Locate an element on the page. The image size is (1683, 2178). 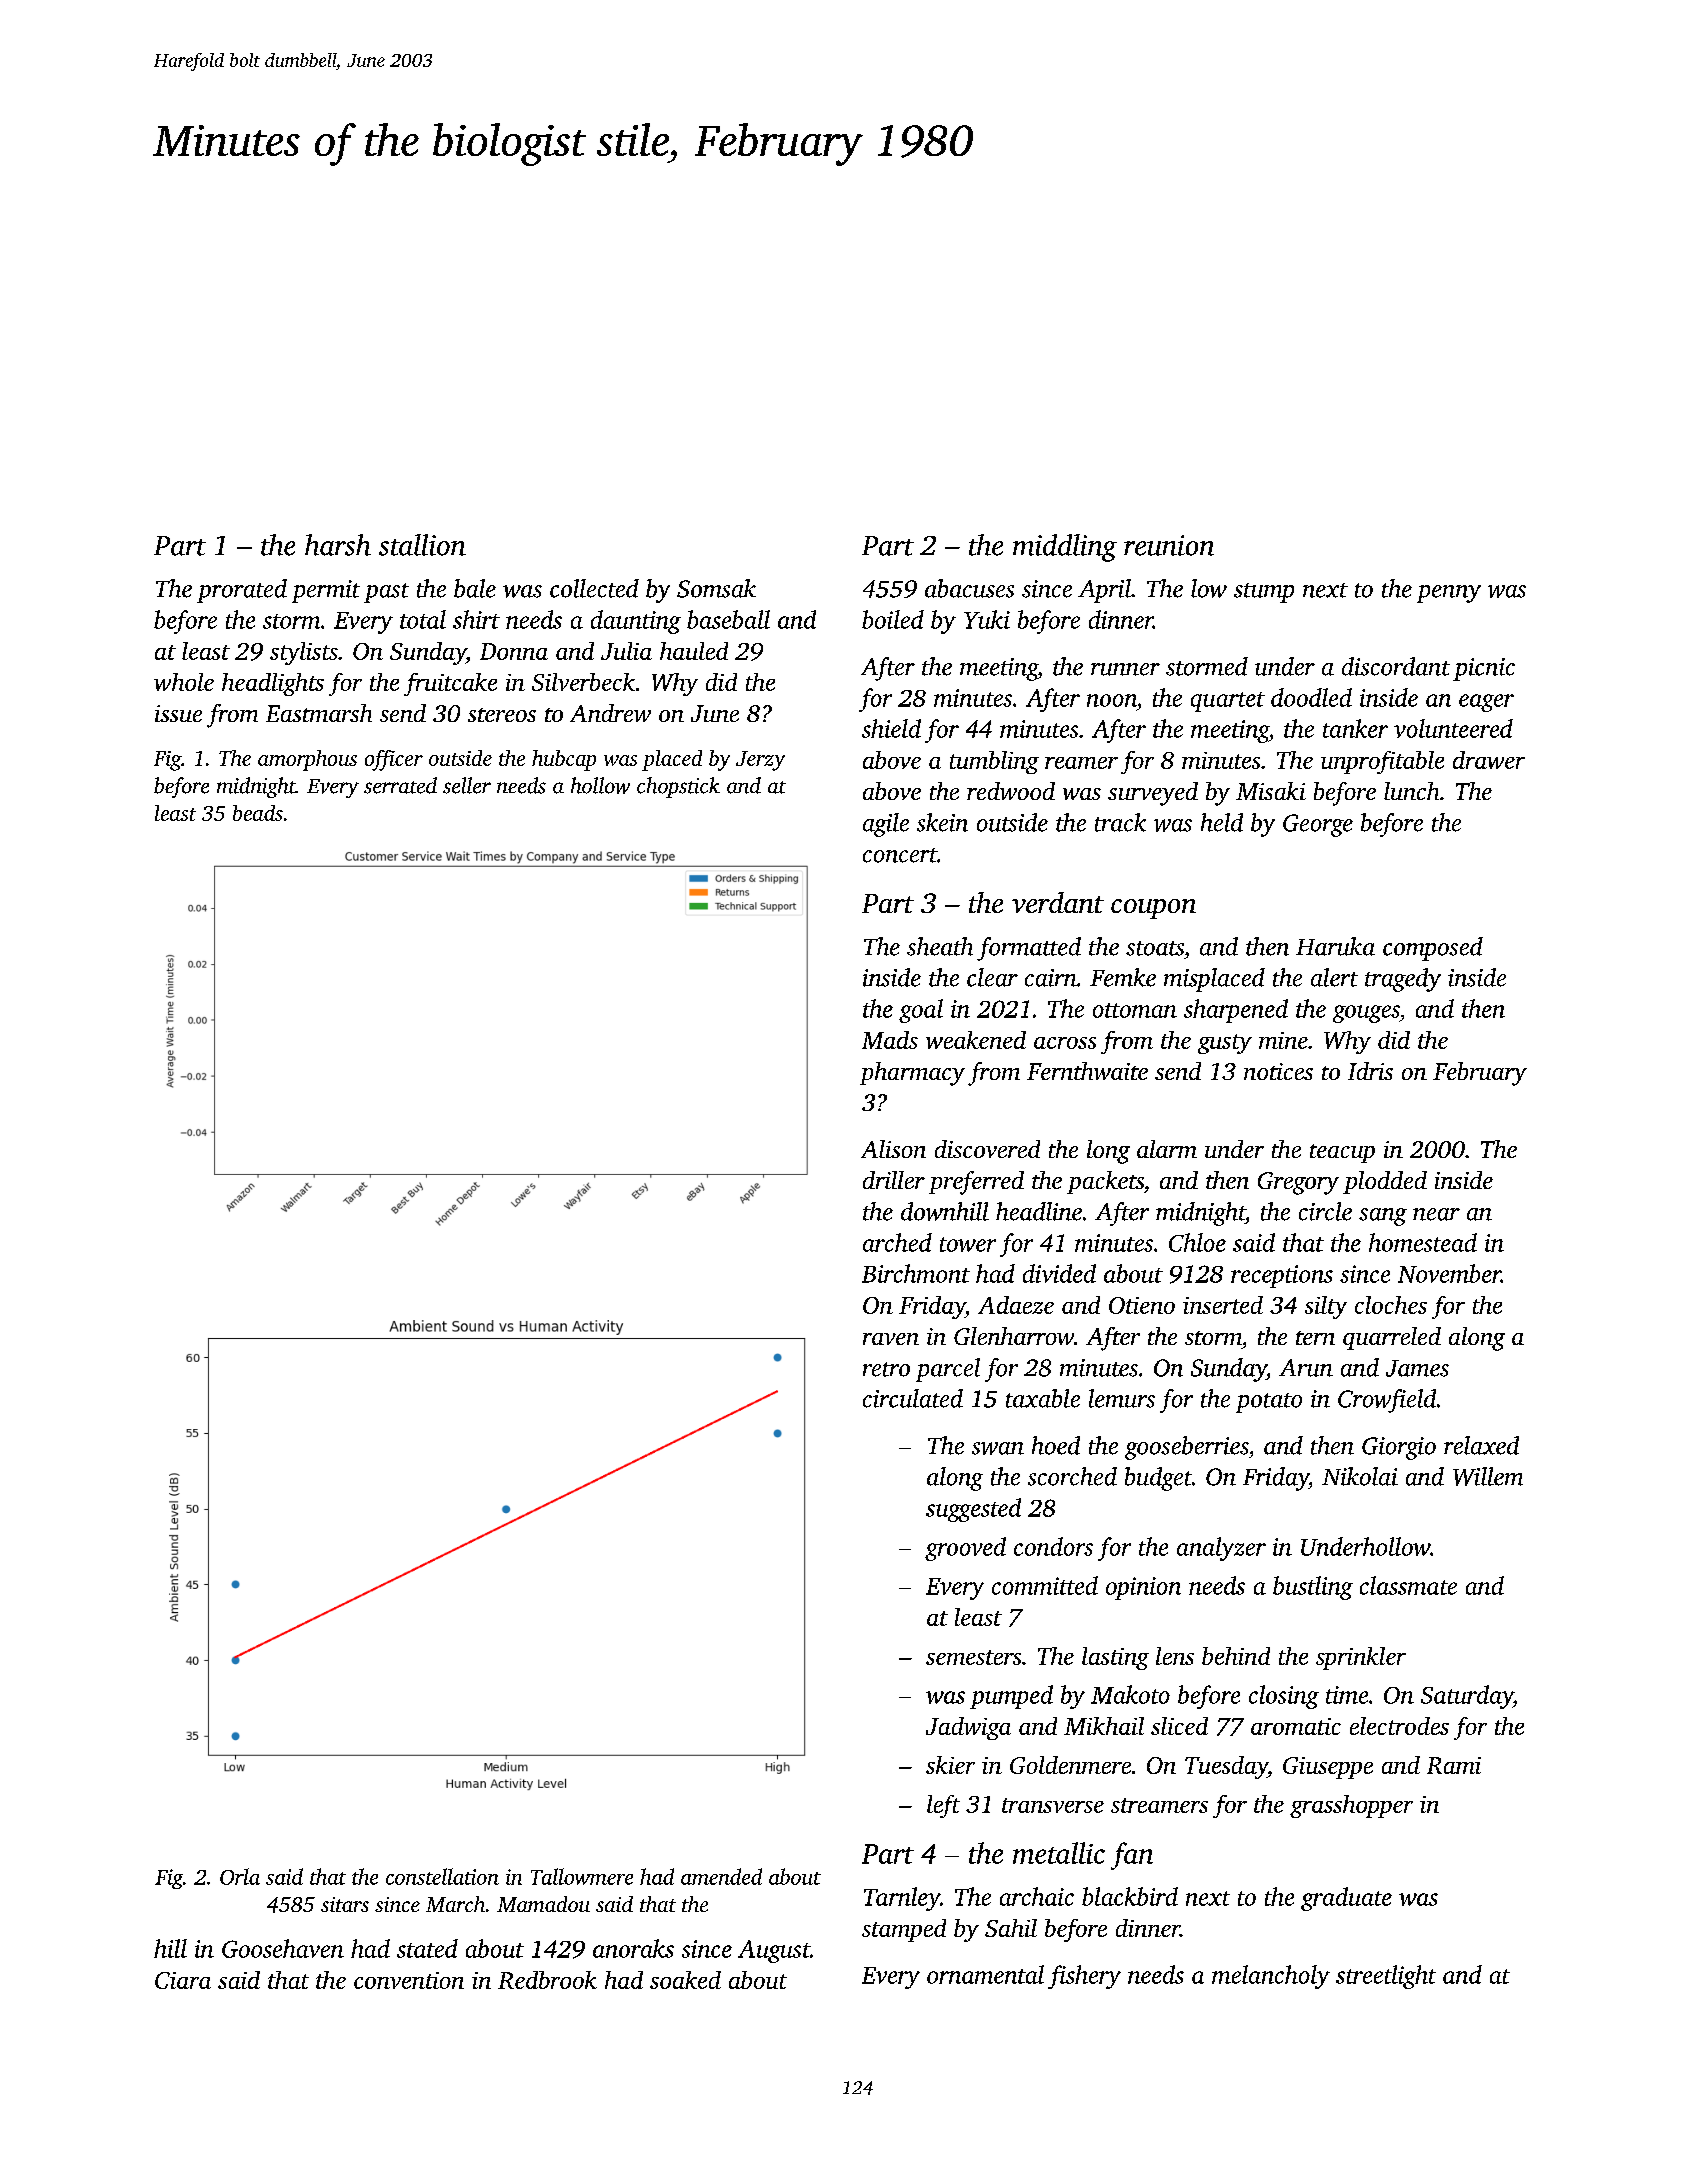
stylists is located at coordinates (304, 653).
